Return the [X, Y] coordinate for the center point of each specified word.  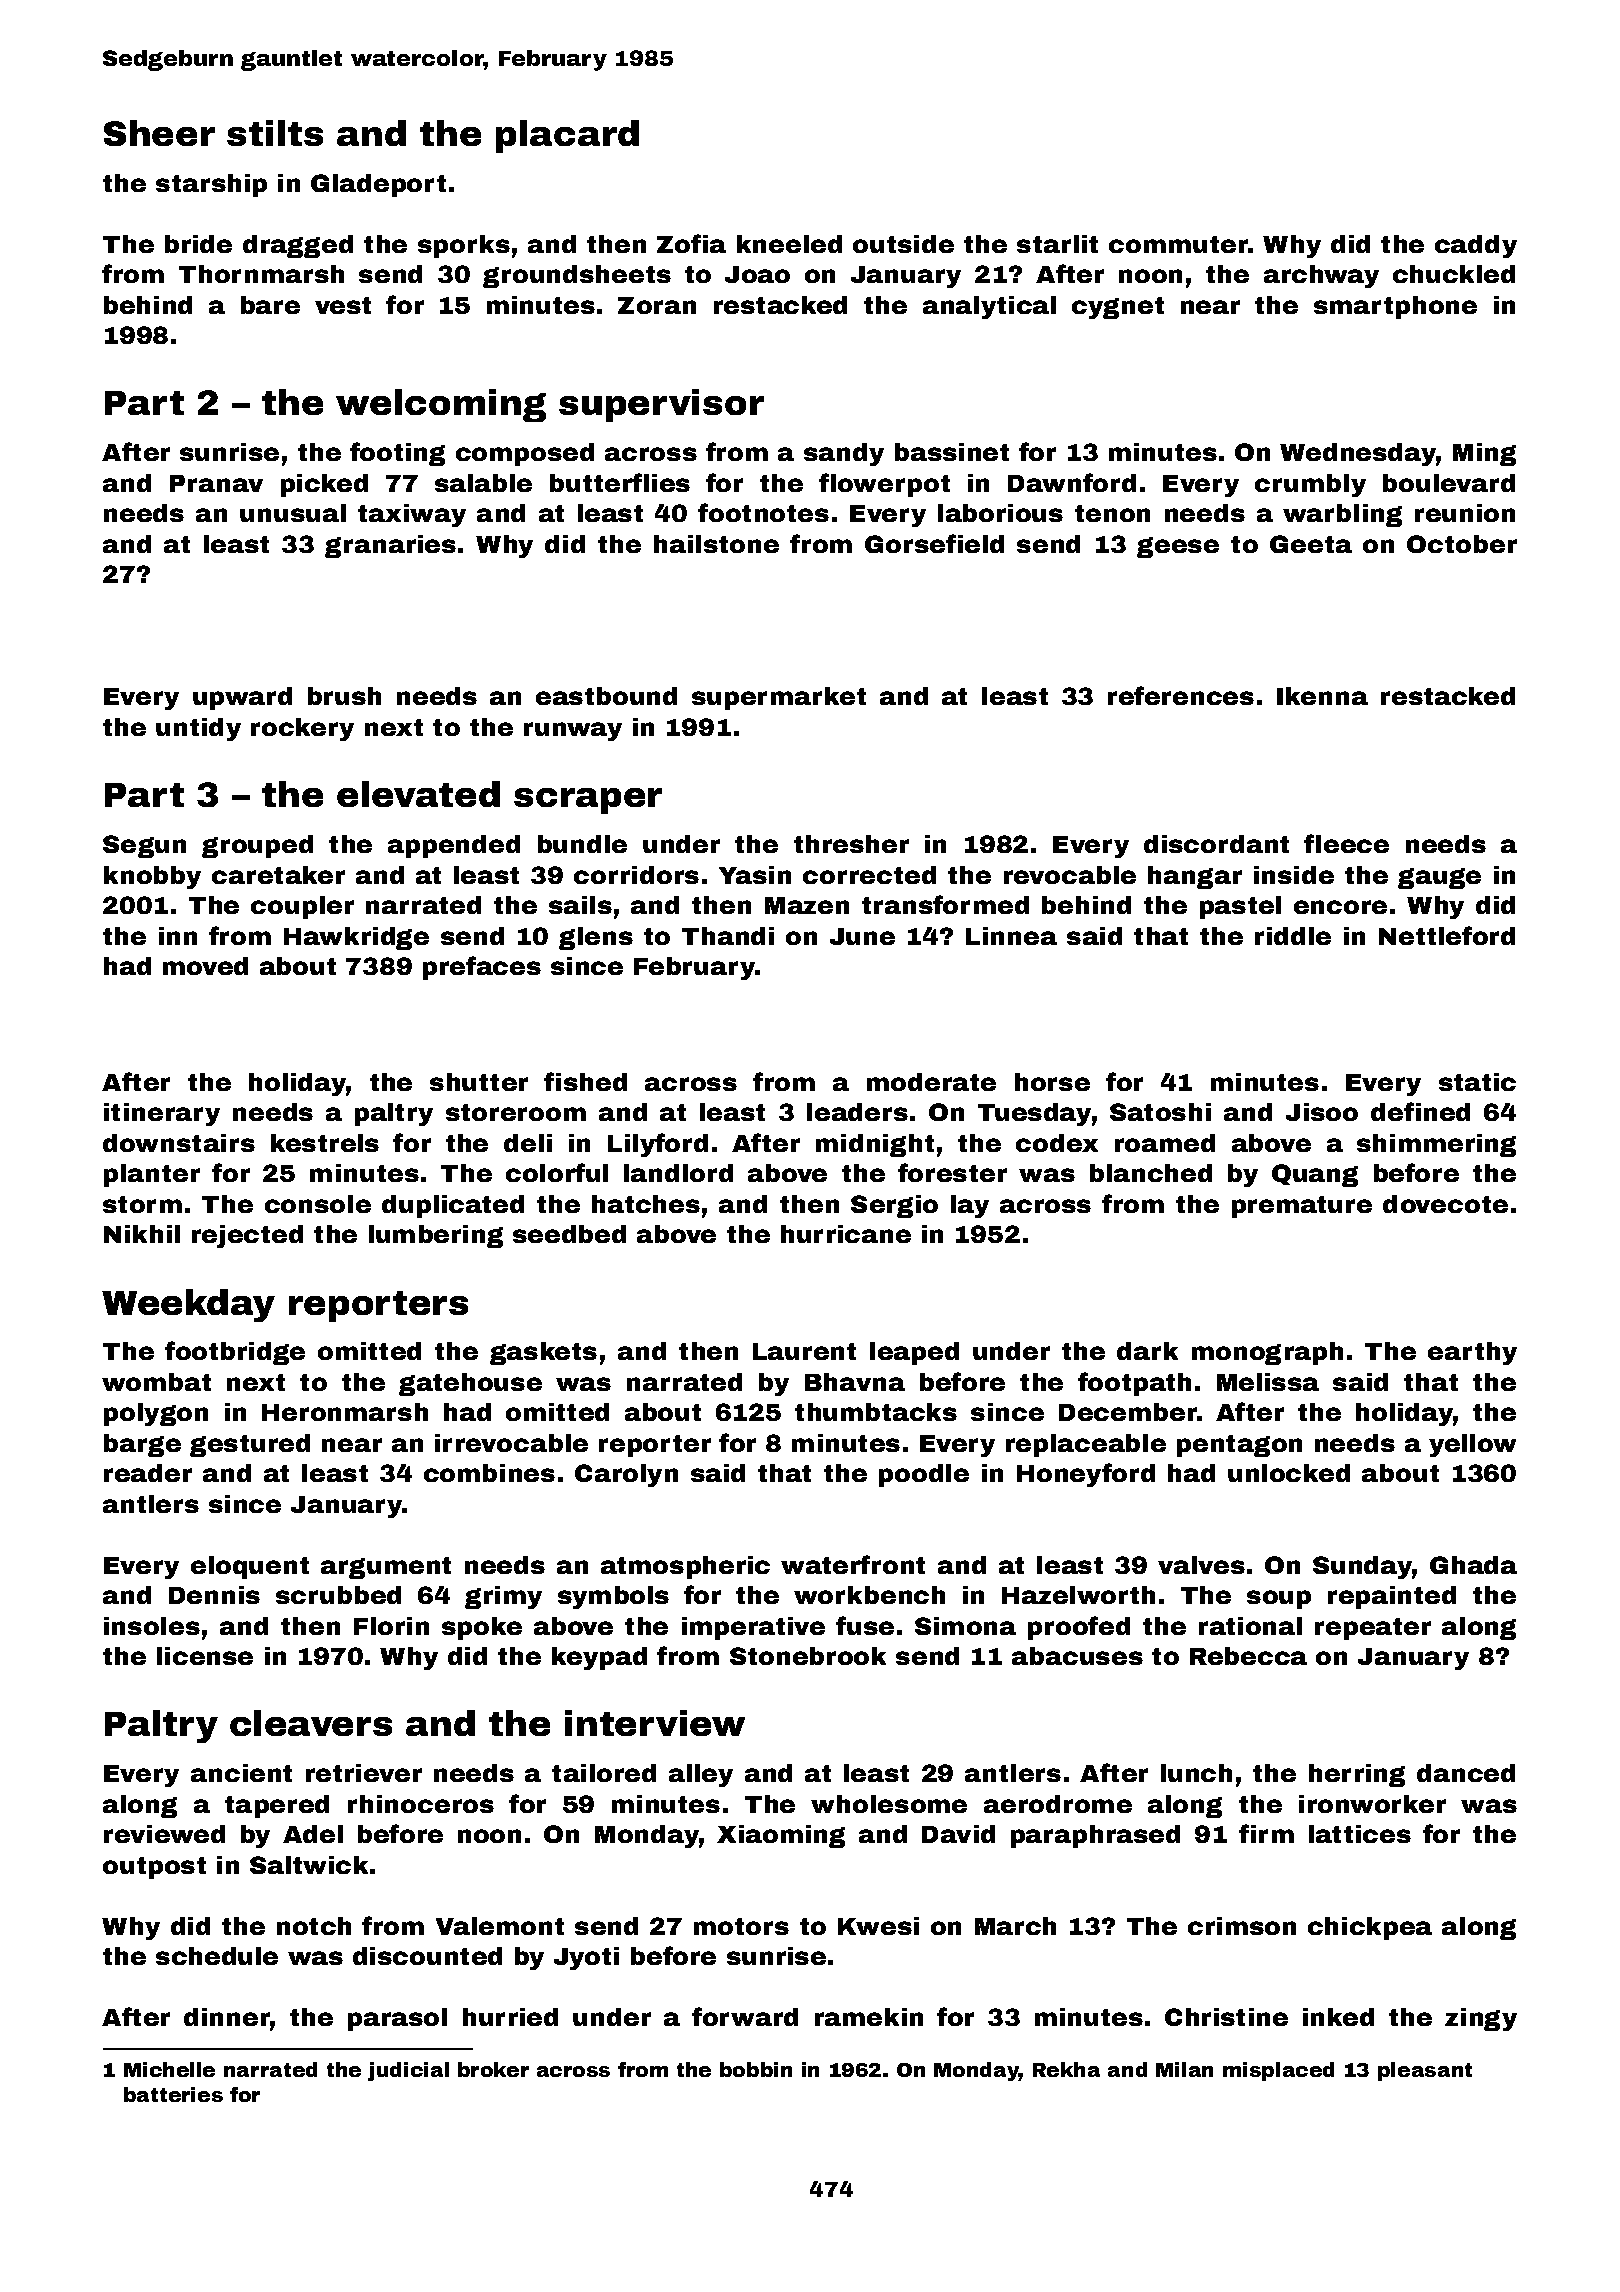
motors [741, 1926]
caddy [1476, 246]
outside [903, 244]
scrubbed [338, 1595]
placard [567, 136]
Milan [1184, 2069]
